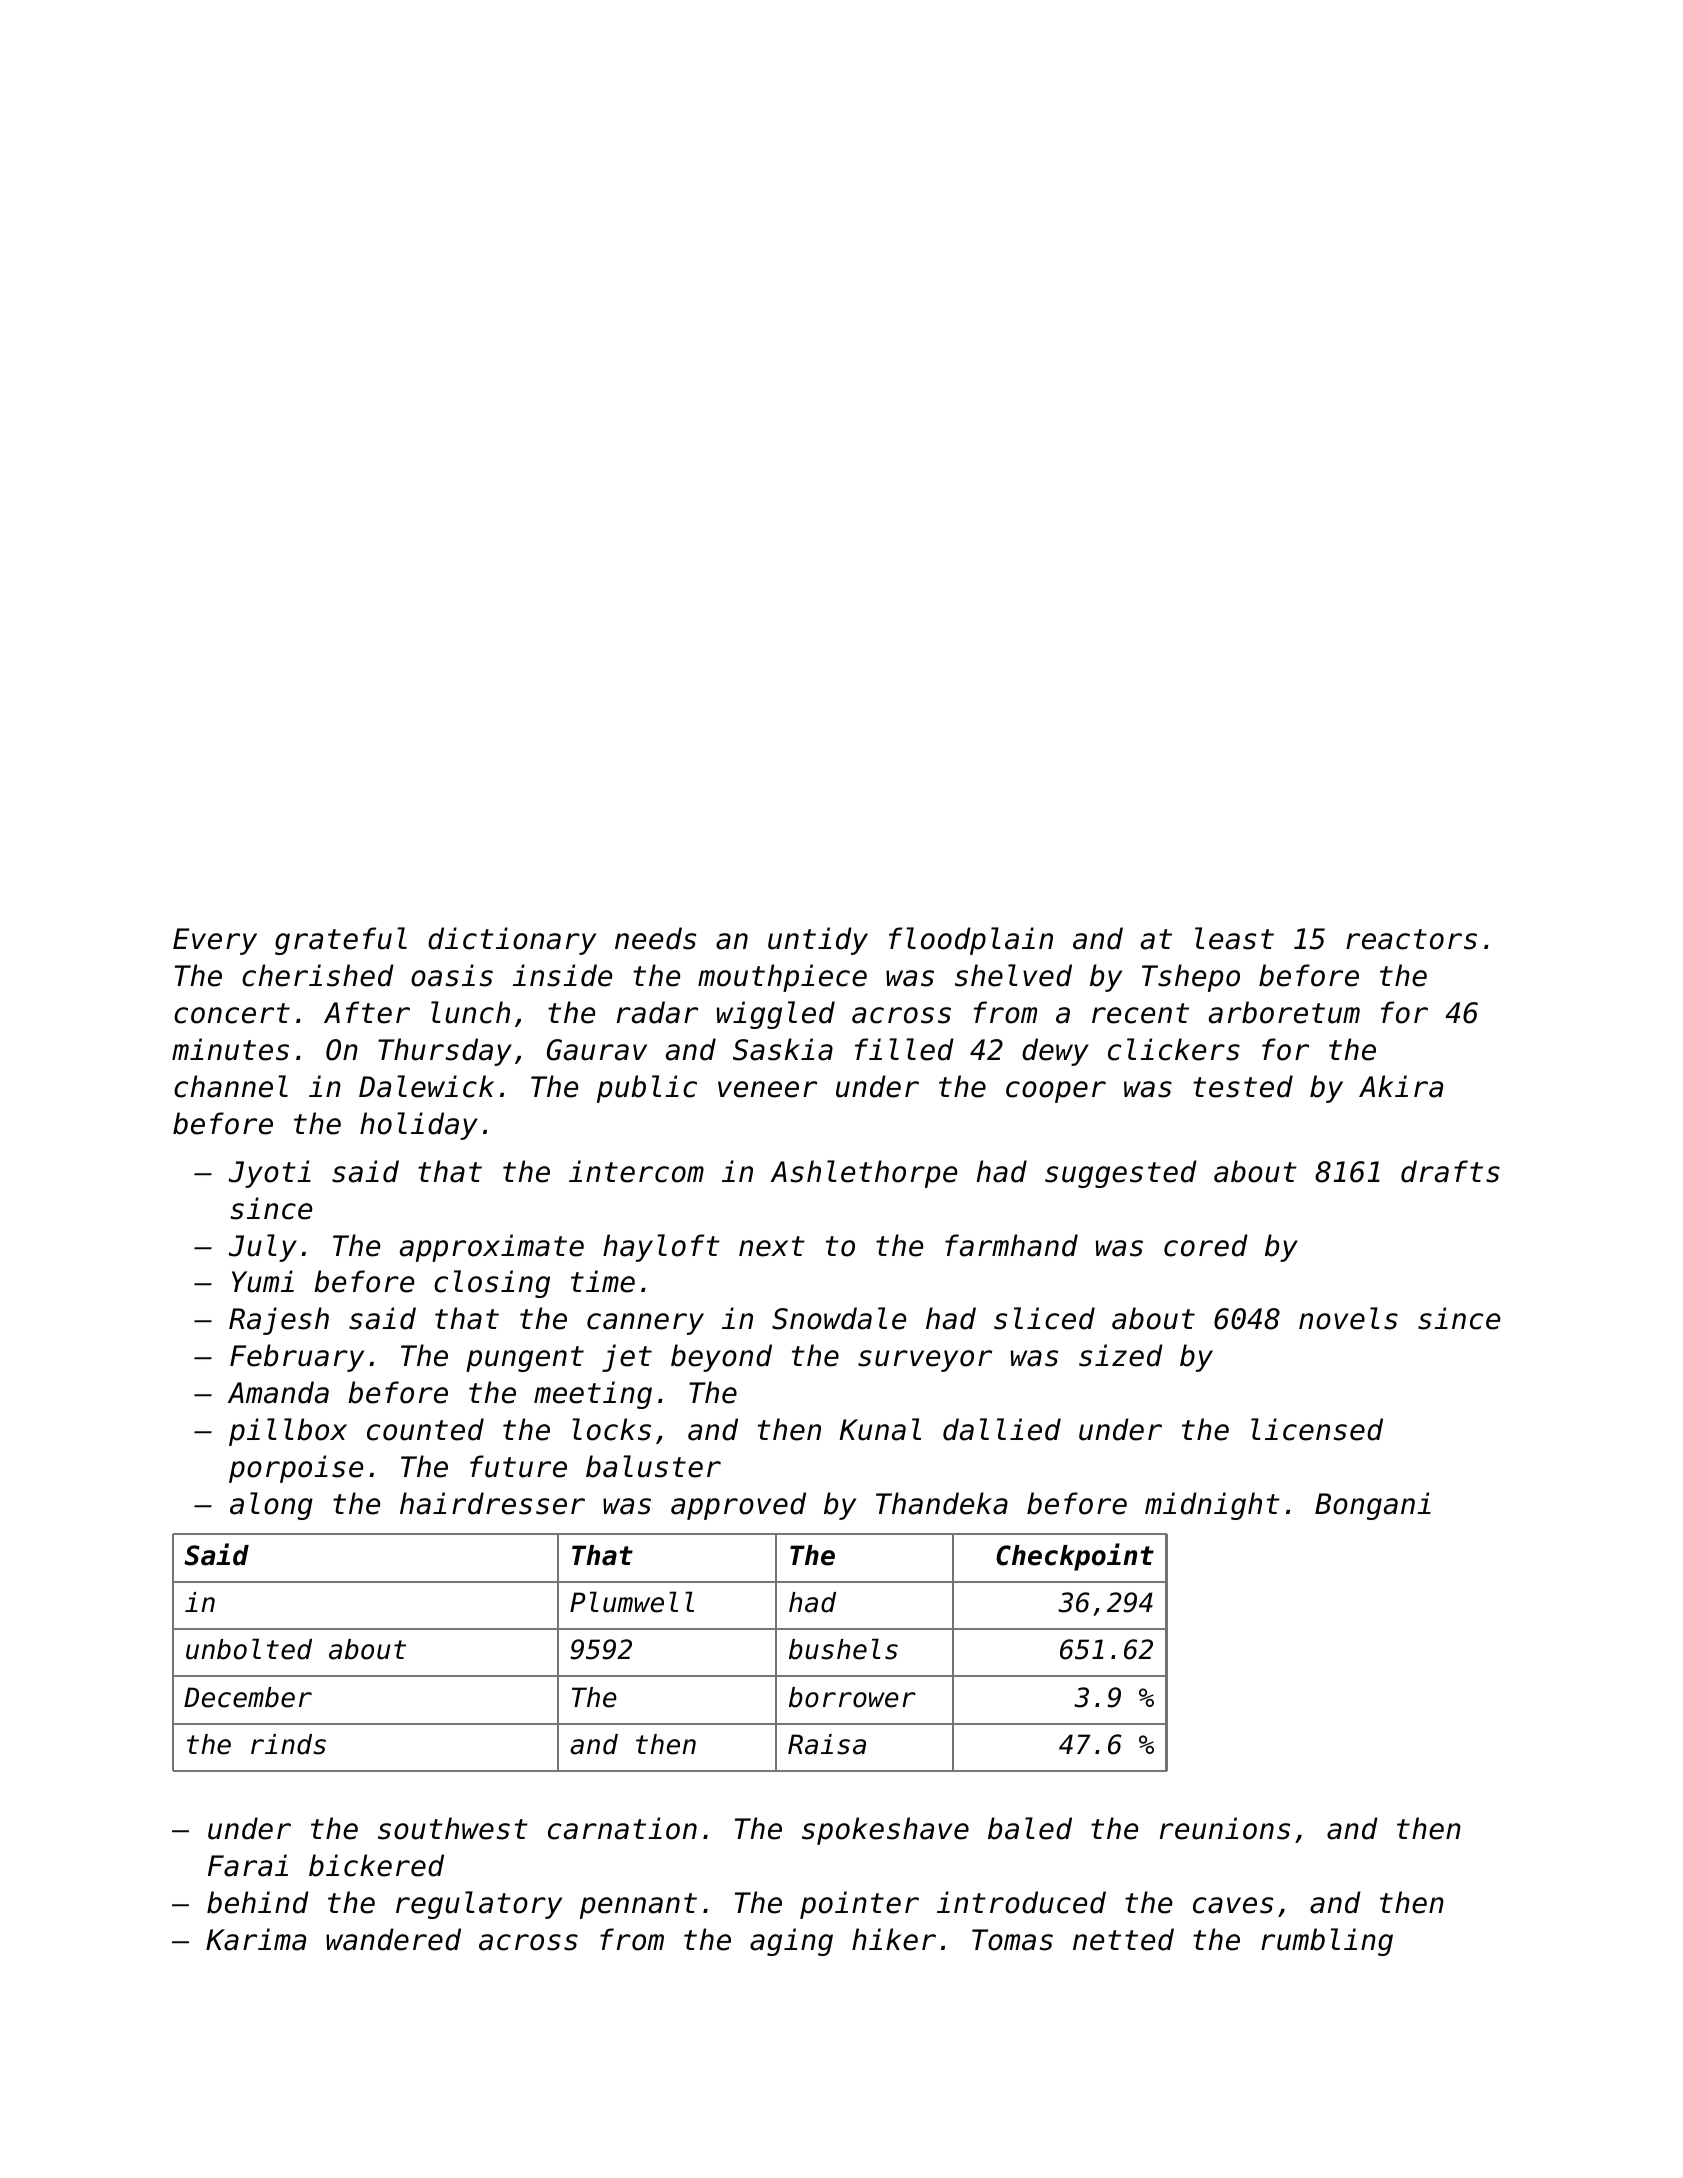 The width and height of the document is (1683, 2178). I want to click on novels, so click(1348, 1318).
